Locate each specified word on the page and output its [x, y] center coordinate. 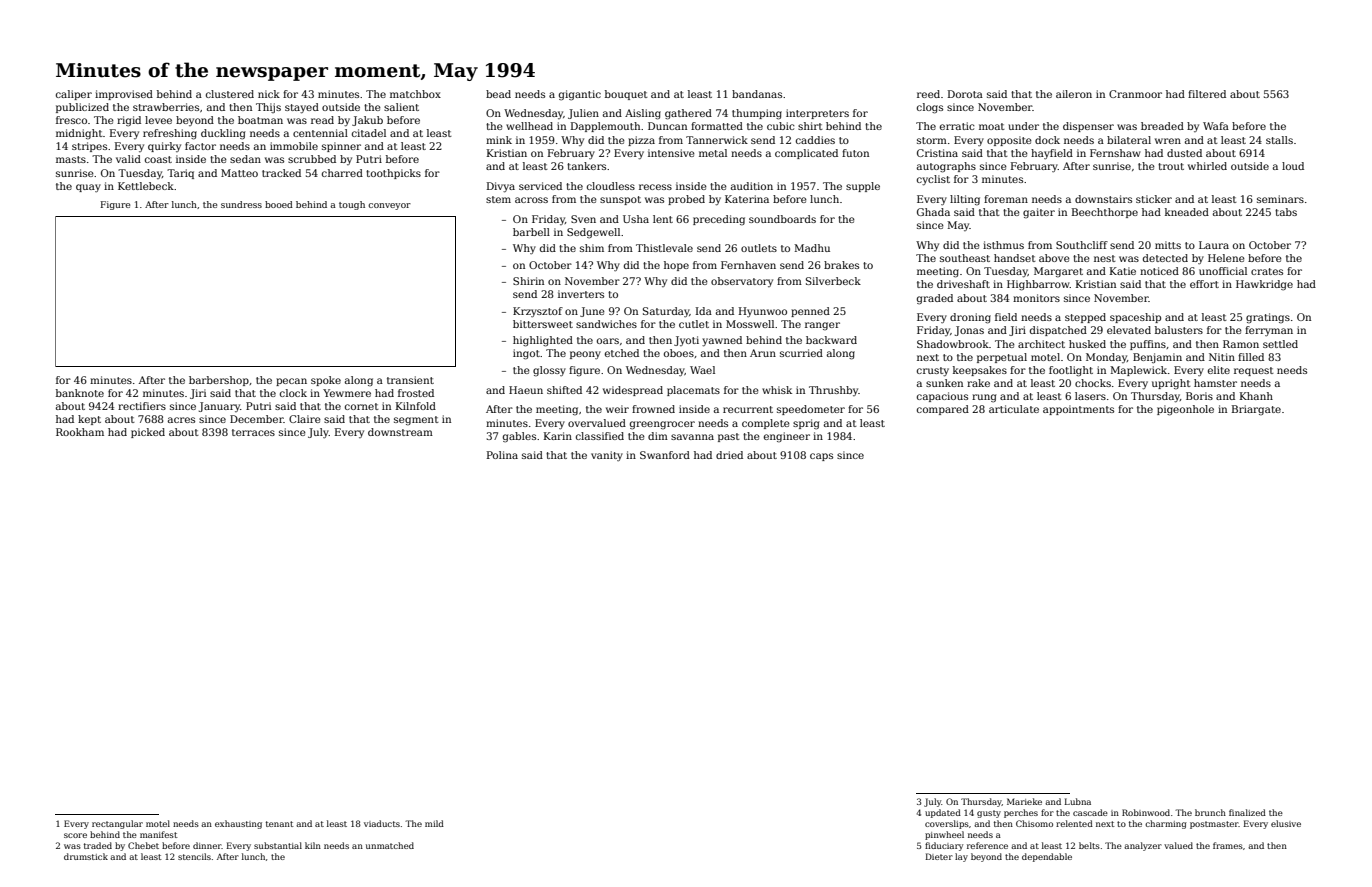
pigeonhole [1185, 410]
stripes [89, 147]
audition [752, 186]
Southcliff [1082, 245]
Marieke [1024, 801]
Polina [502, 455]
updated [943, 813]
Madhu [812, 248]
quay [88, 188]
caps [821, 457]
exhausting [238, 824]
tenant [280, 824]
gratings [1268, 318]
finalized [1247, 812]
